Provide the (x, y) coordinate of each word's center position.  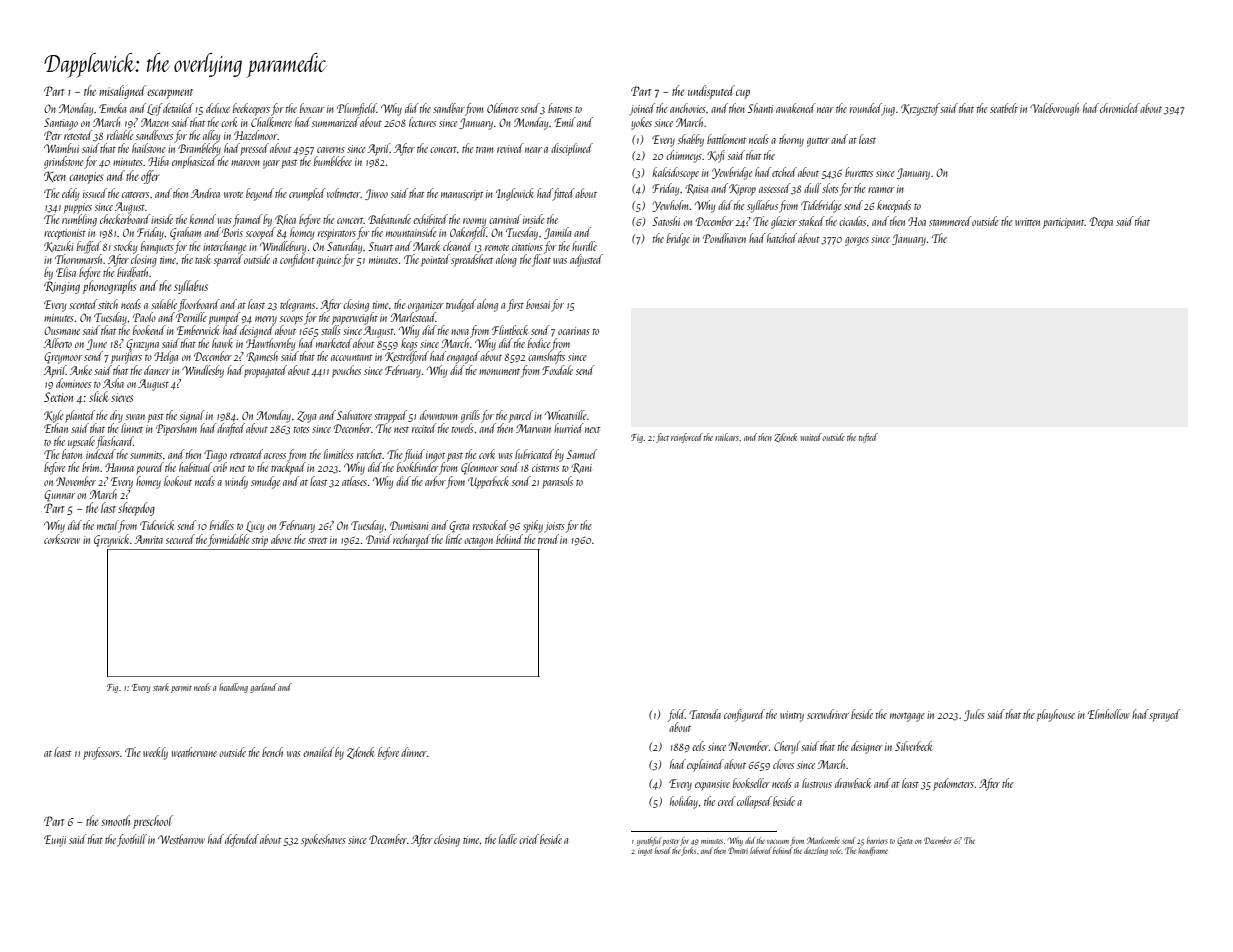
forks (688, 851)
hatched (782, 238)
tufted (868, 438)
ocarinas (574, 331)
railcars (727, 437)
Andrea (205, 193)
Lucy (255, 527)
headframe (873, 851)
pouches (346, 371)
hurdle (584, 246)
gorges (857, 241)
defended (242, 840)
